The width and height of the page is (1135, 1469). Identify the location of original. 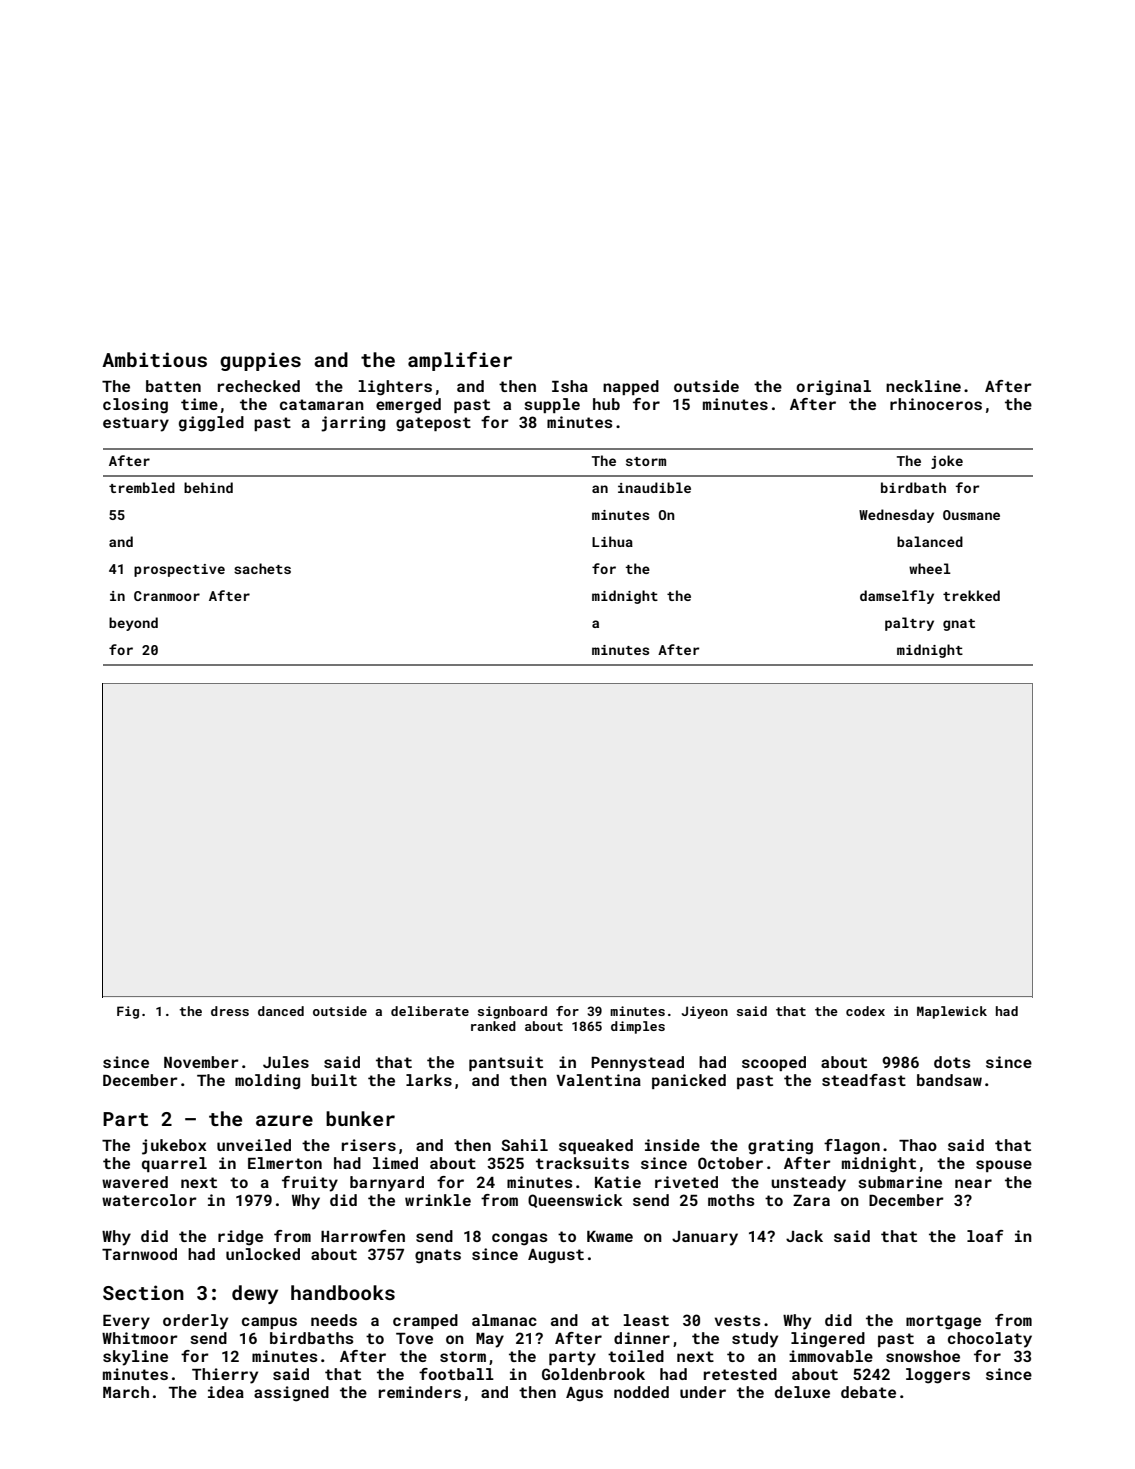
(833, 388).
